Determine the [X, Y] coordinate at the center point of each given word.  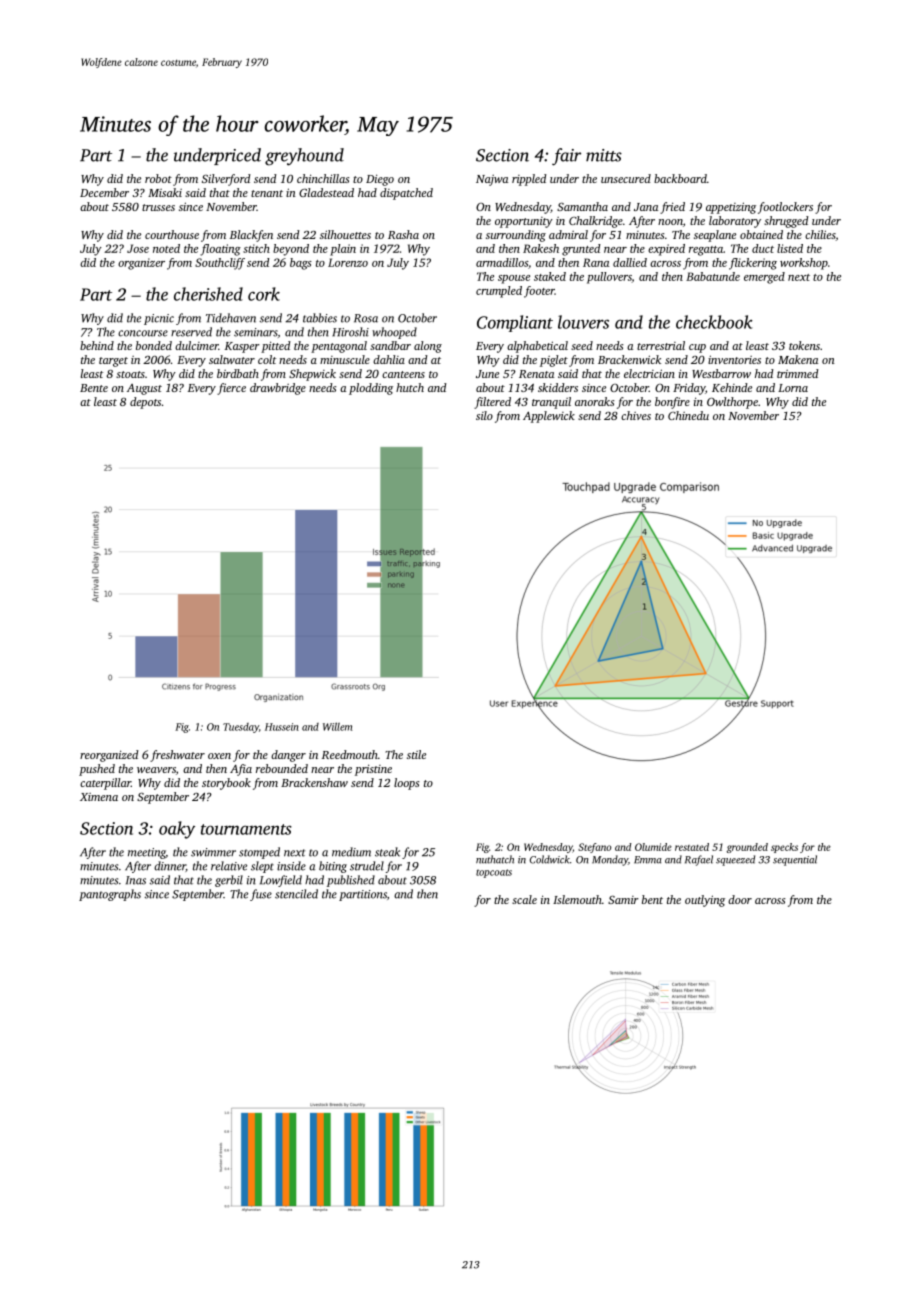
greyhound [304, 157]
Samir [623, 899]
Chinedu [688, 415]
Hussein [282, 727]
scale [524, 899]
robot [158, 178]
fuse [261, 895]
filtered [492, 403]
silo [484, 415]
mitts [604, 155]
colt [267, 359]
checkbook [714, 322]
